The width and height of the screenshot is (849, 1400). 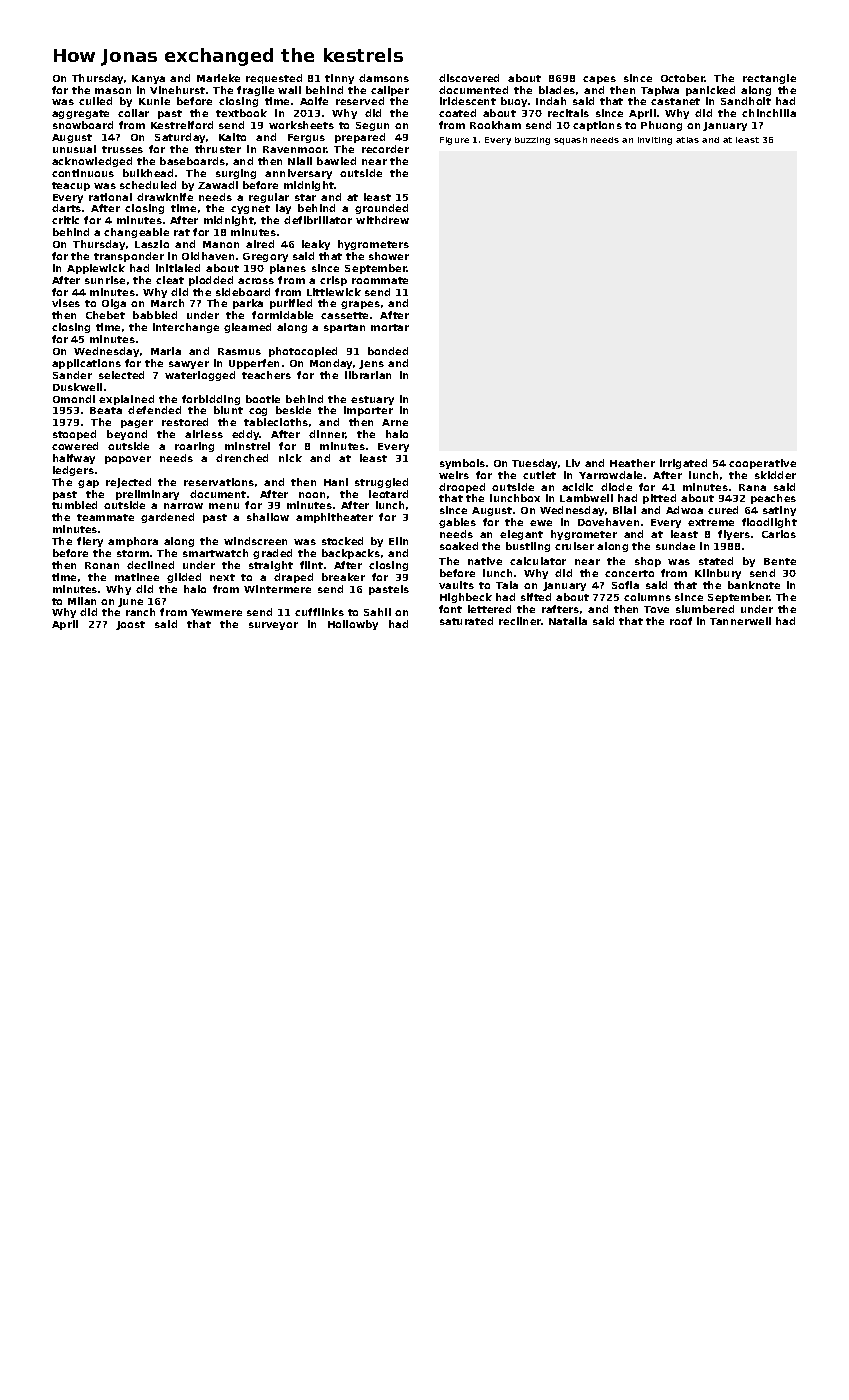 I want to click on babbled, so click(x=155, y=315).
